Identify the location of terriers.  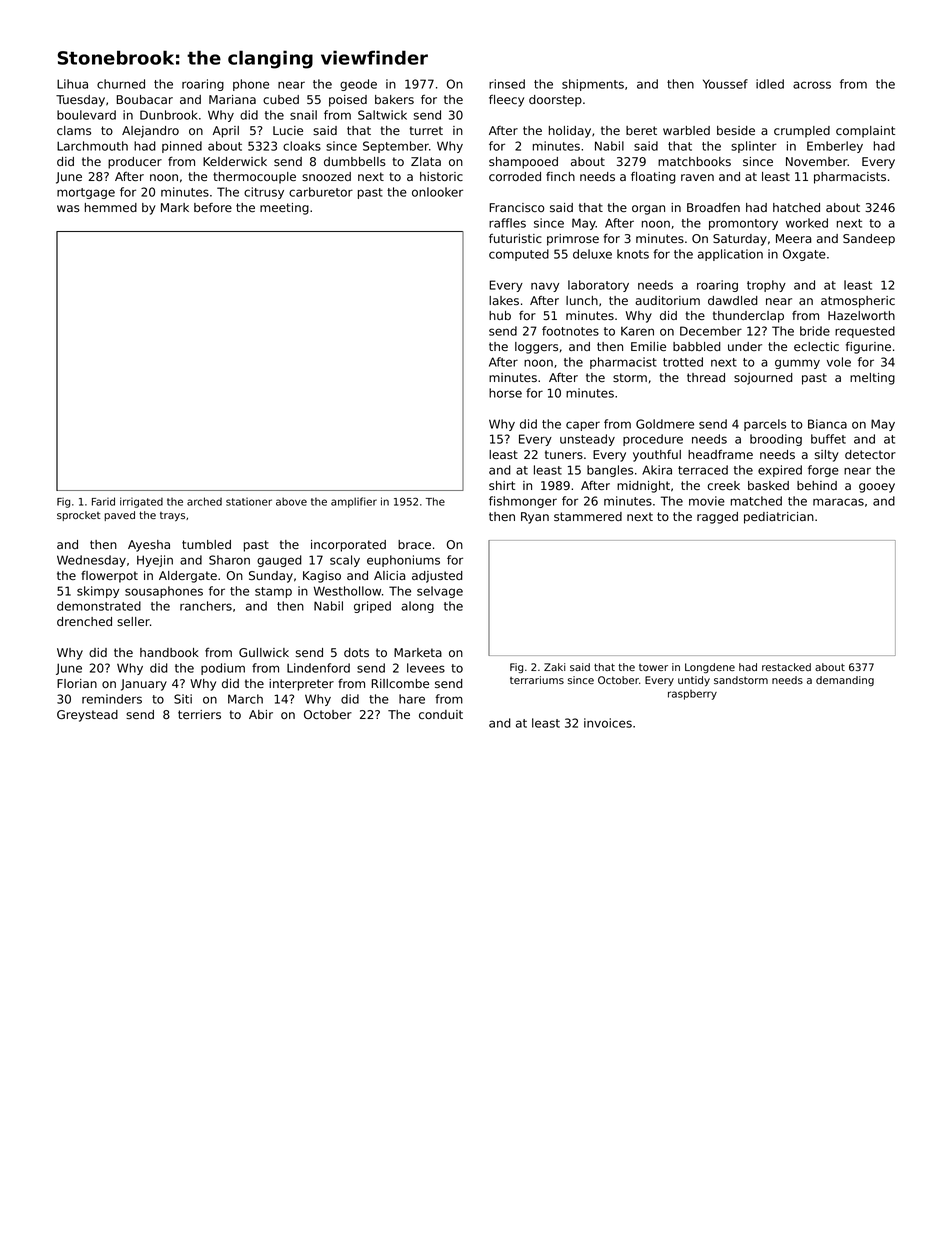
(199, 714).
